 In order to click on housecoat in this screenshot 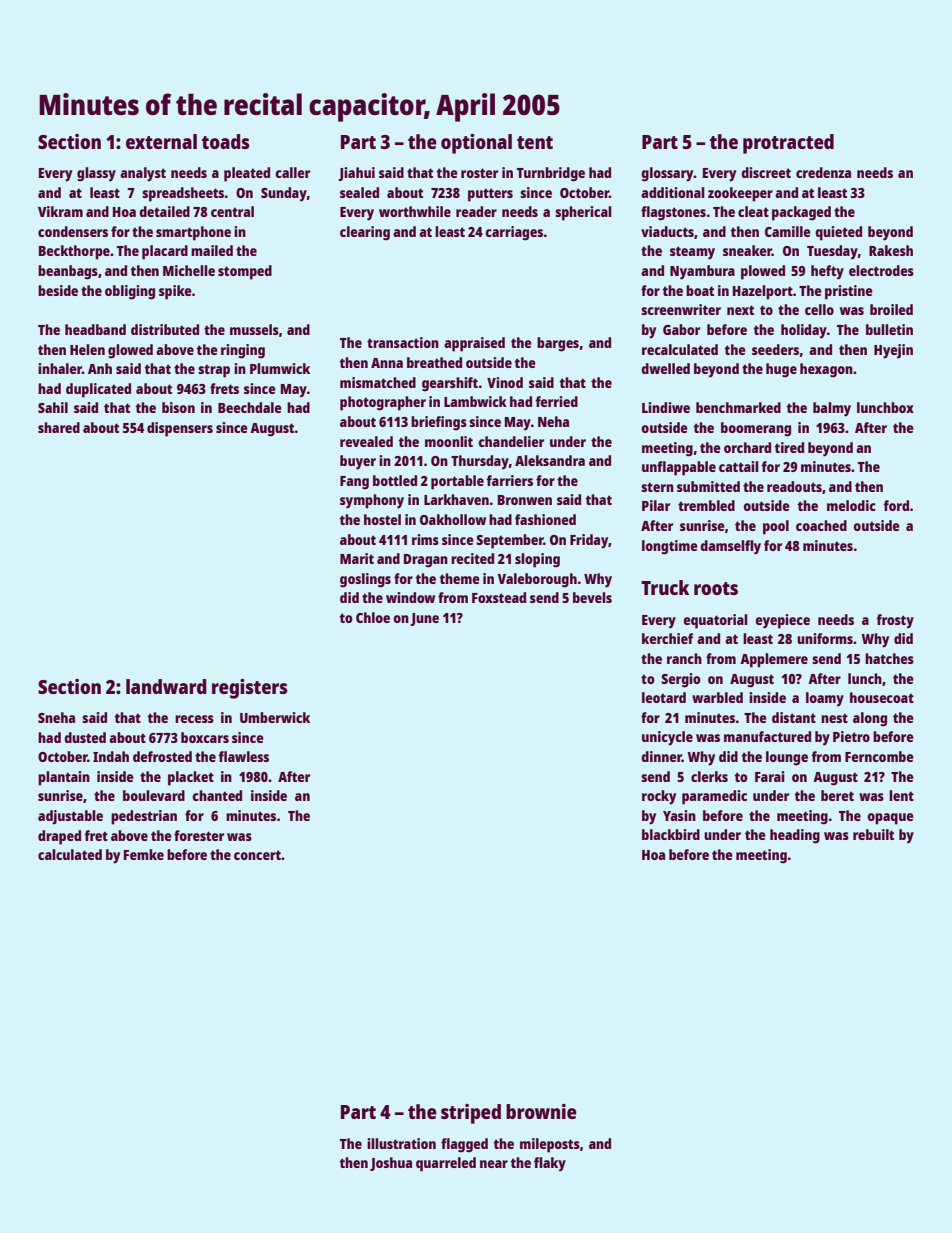, I will do `click(882, 697)`.
